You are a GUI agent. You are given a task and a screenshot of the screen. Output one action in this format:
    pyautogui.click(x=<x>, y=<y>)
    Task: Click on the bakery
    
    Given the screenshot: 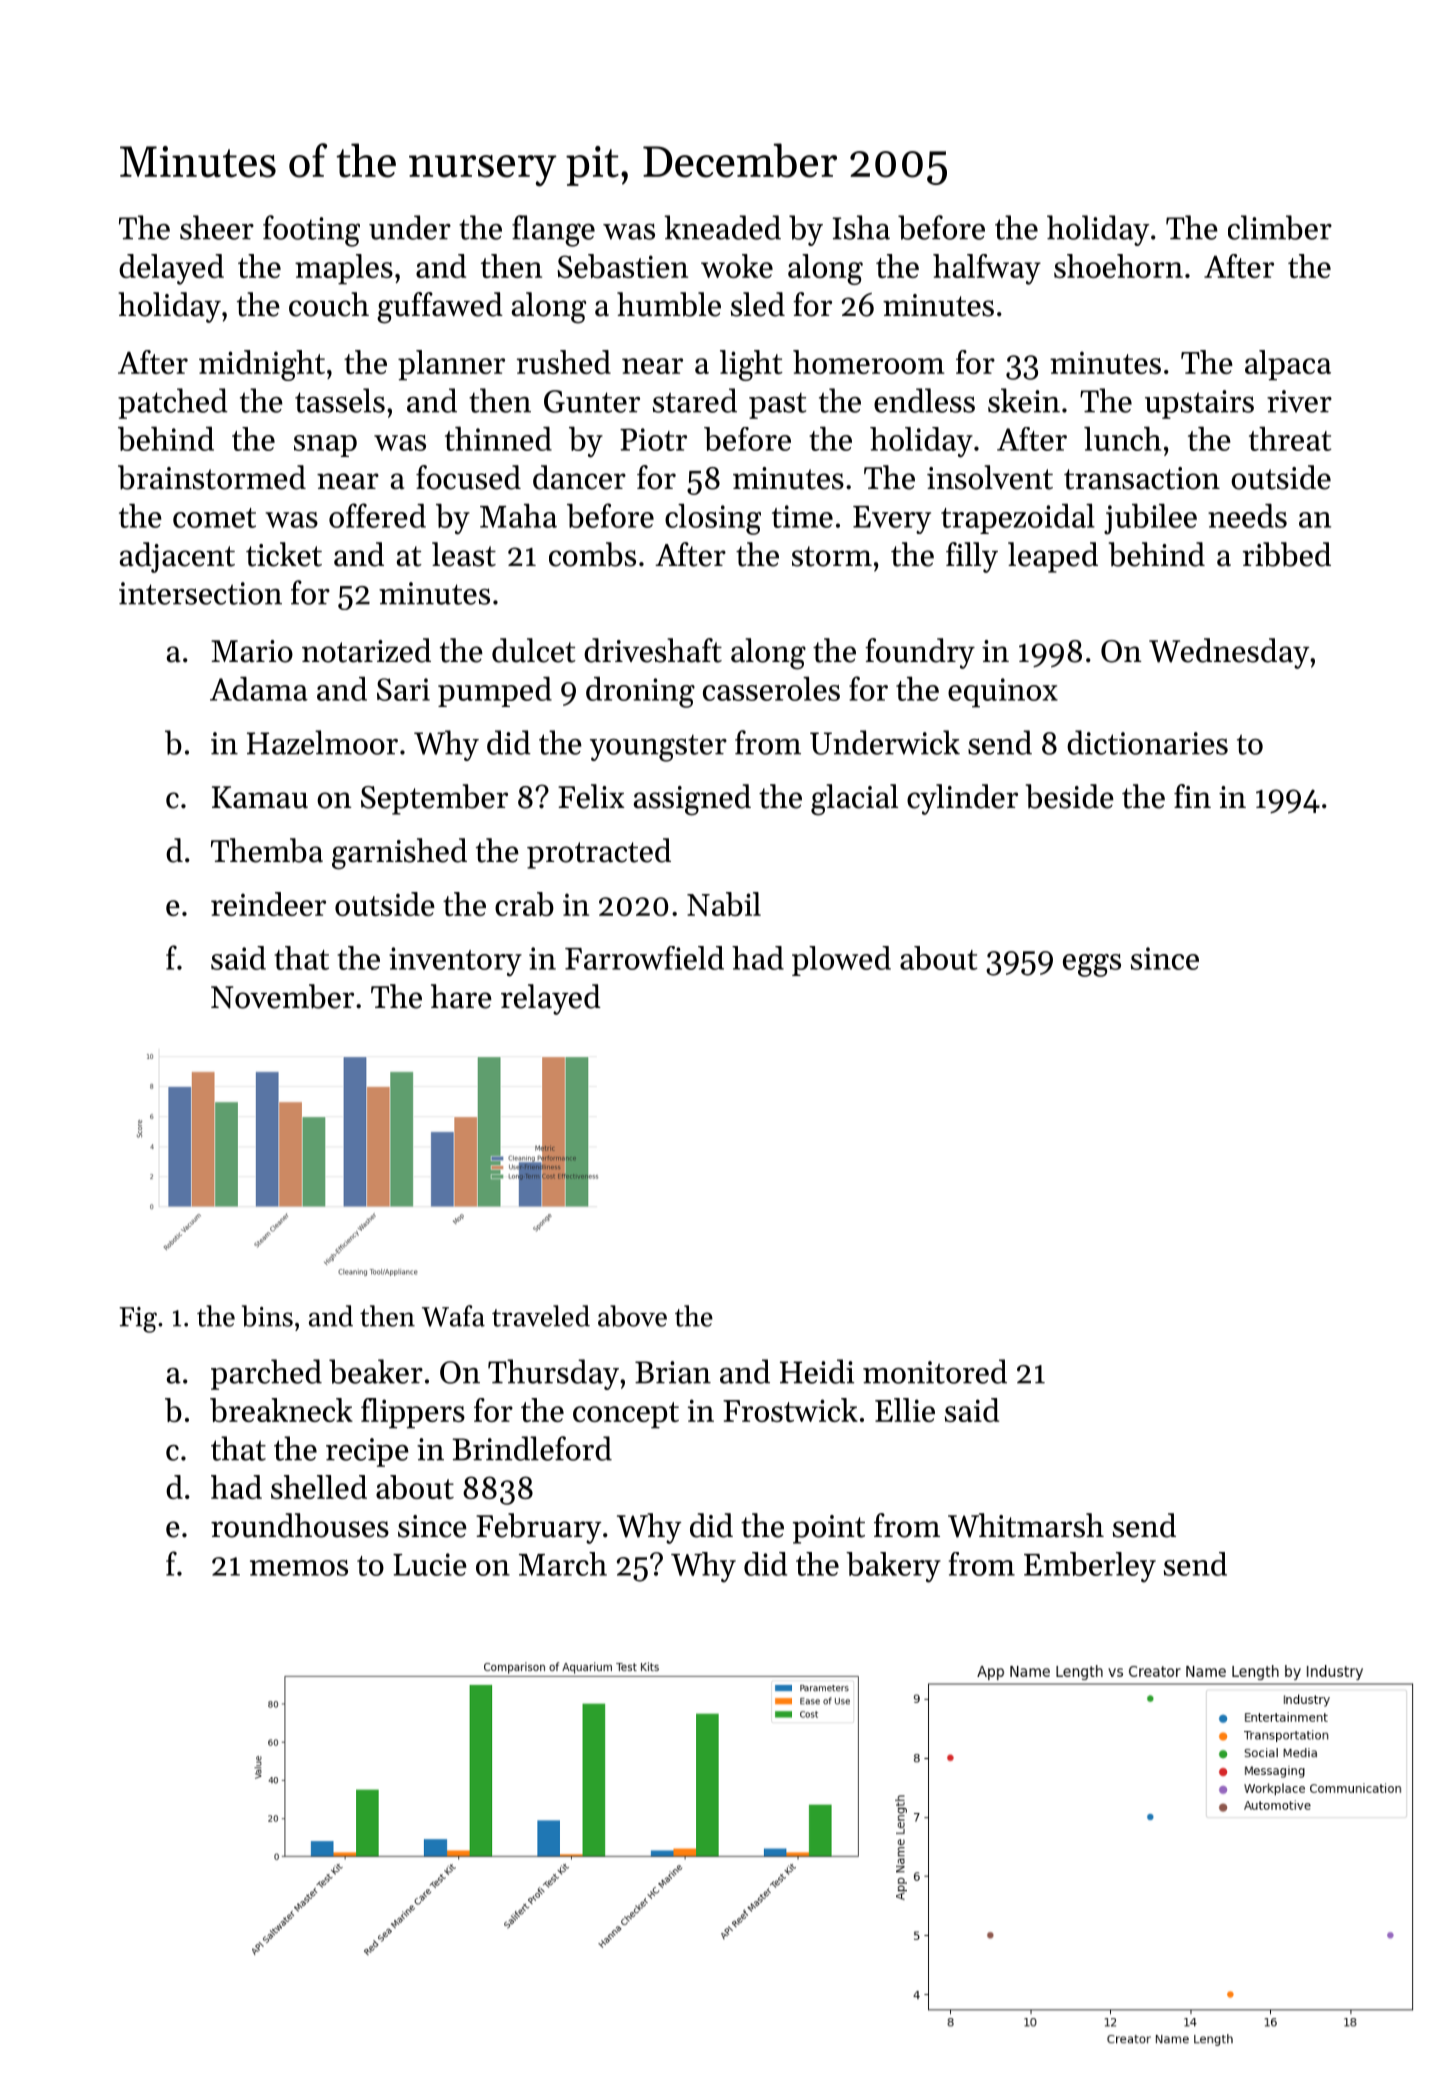 What is the action you would take?
    pyautogui.click(x=893, y=1567)
